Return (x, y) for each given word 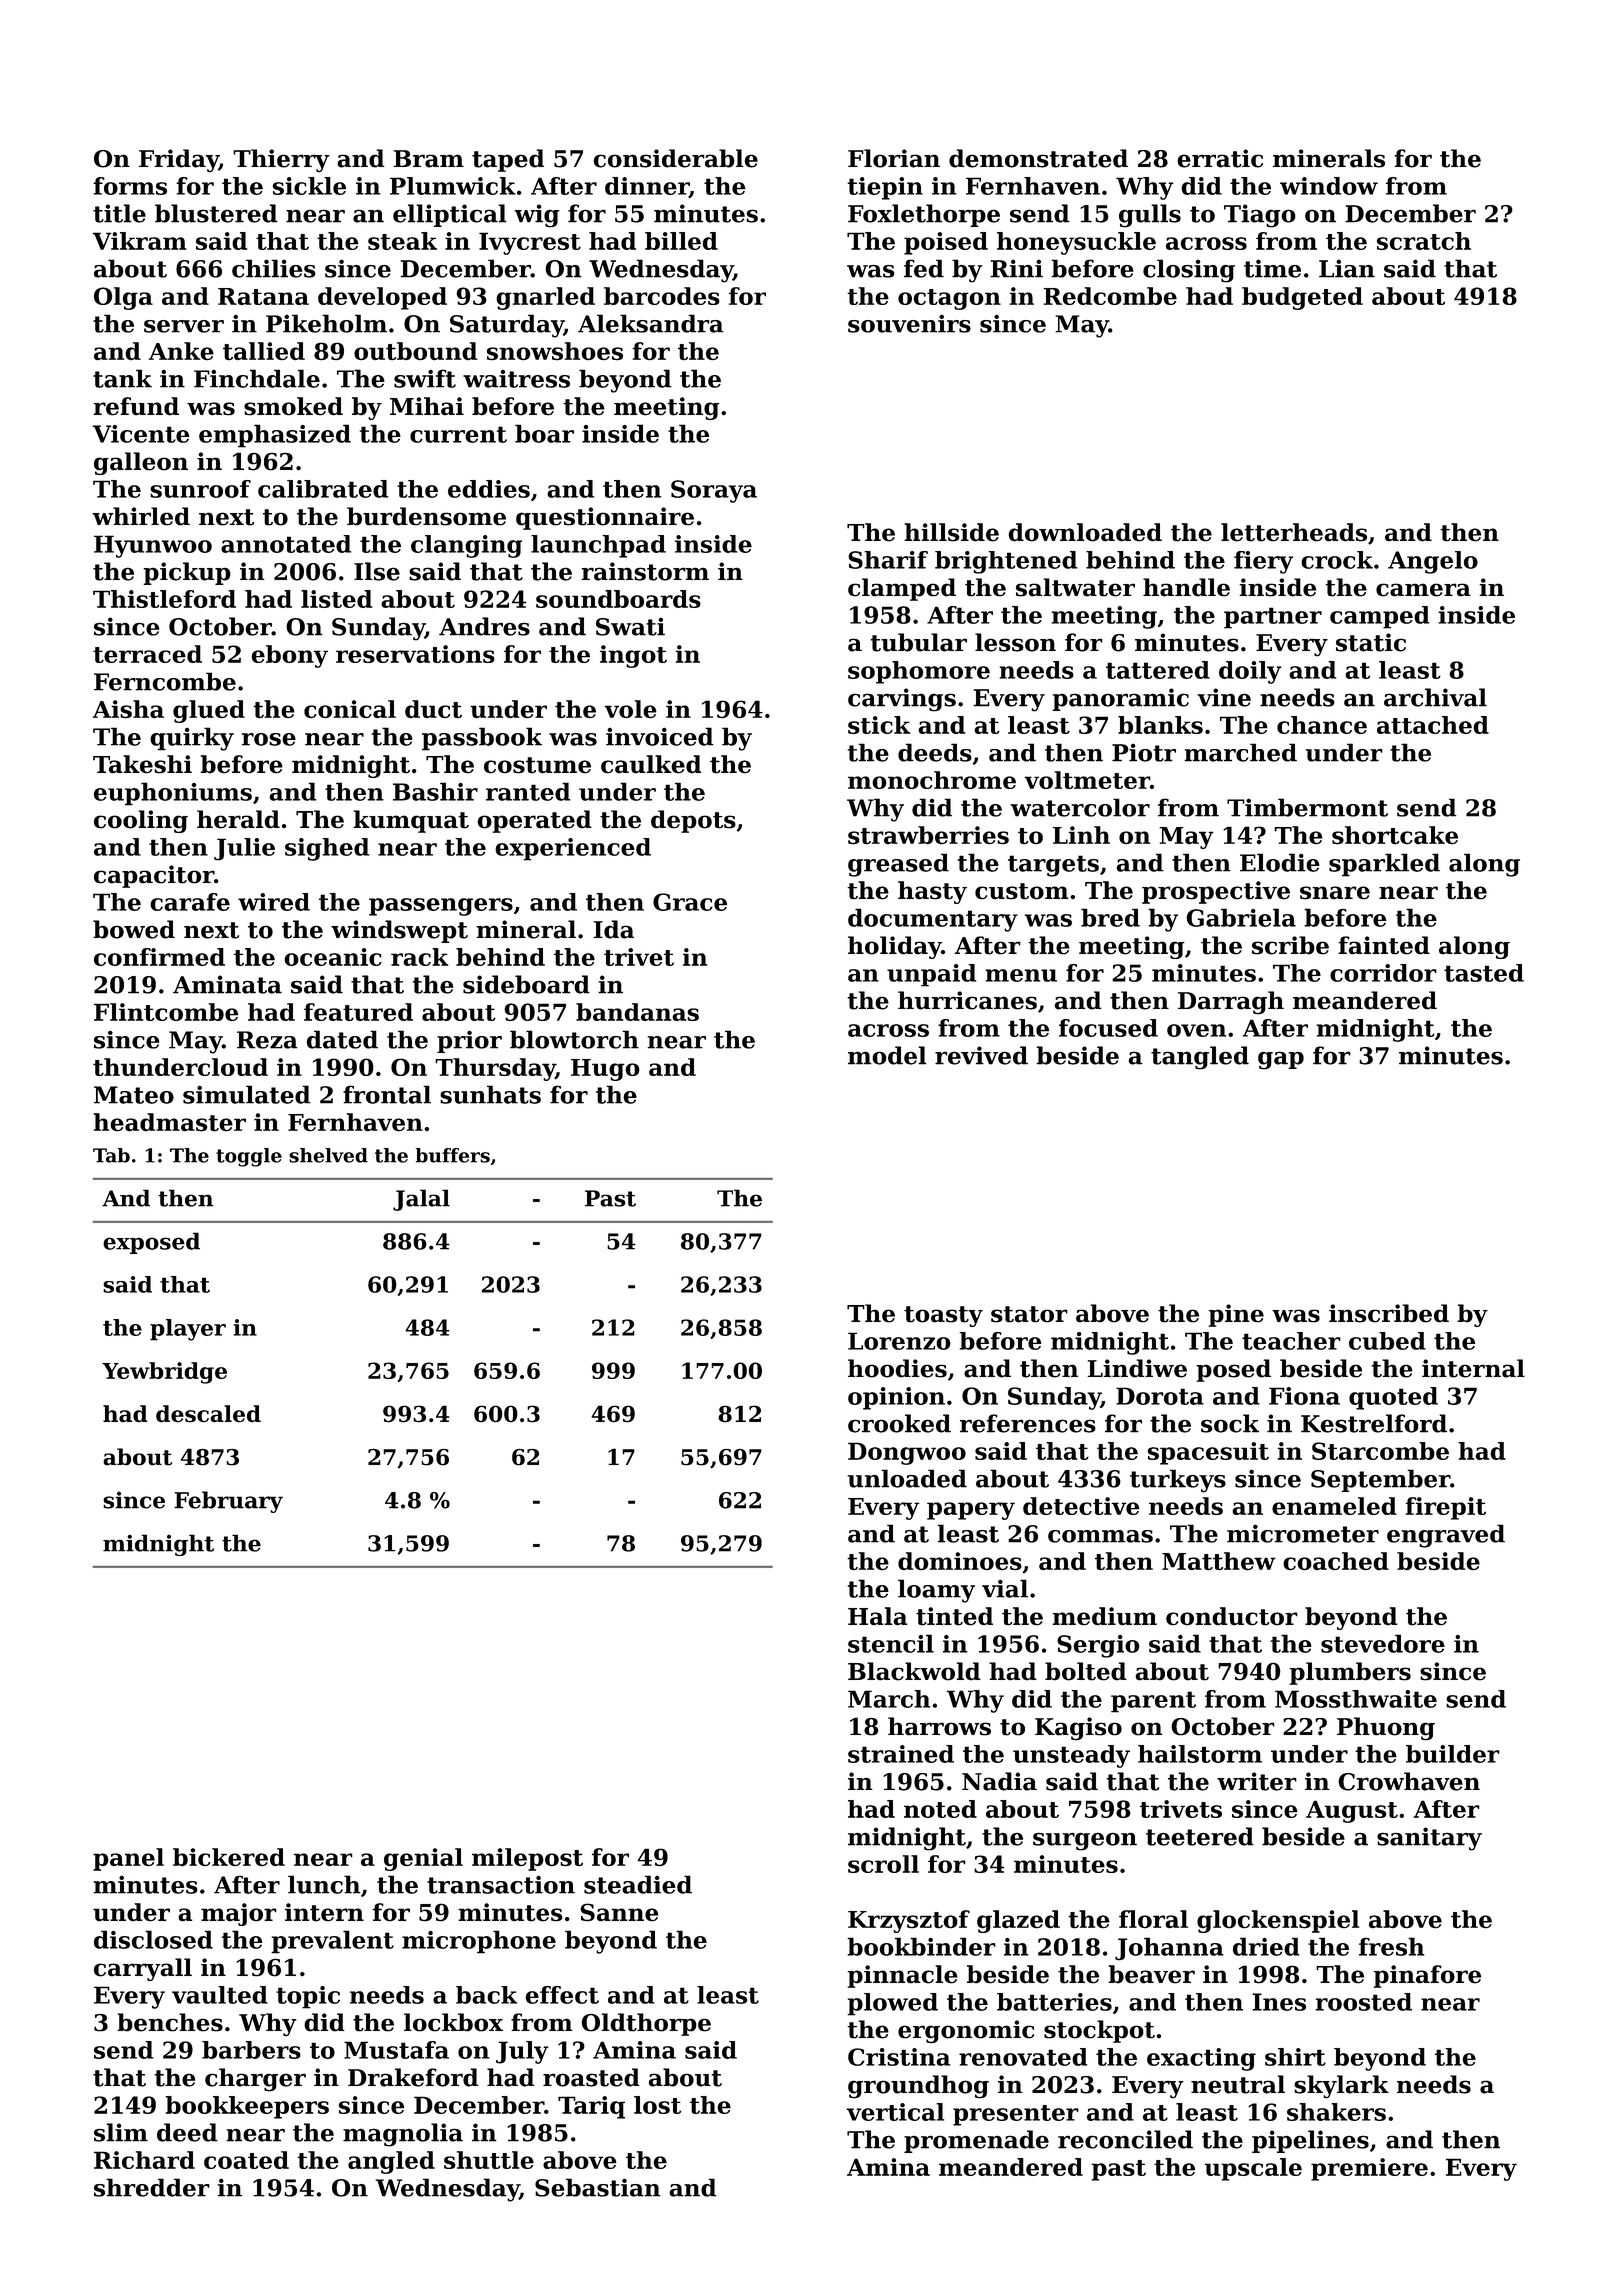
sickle (309, 186)
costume (537, 765)
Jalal (421, 1200)
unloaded (907, 1478)
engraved (1446, 1536)
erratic (1220, 158)
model (887, 1055)
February (228, 1502)
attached (1433, 725)
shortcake (1395, 835)
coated (246, 2160)
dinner (647, 187)
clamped (902, 589)
